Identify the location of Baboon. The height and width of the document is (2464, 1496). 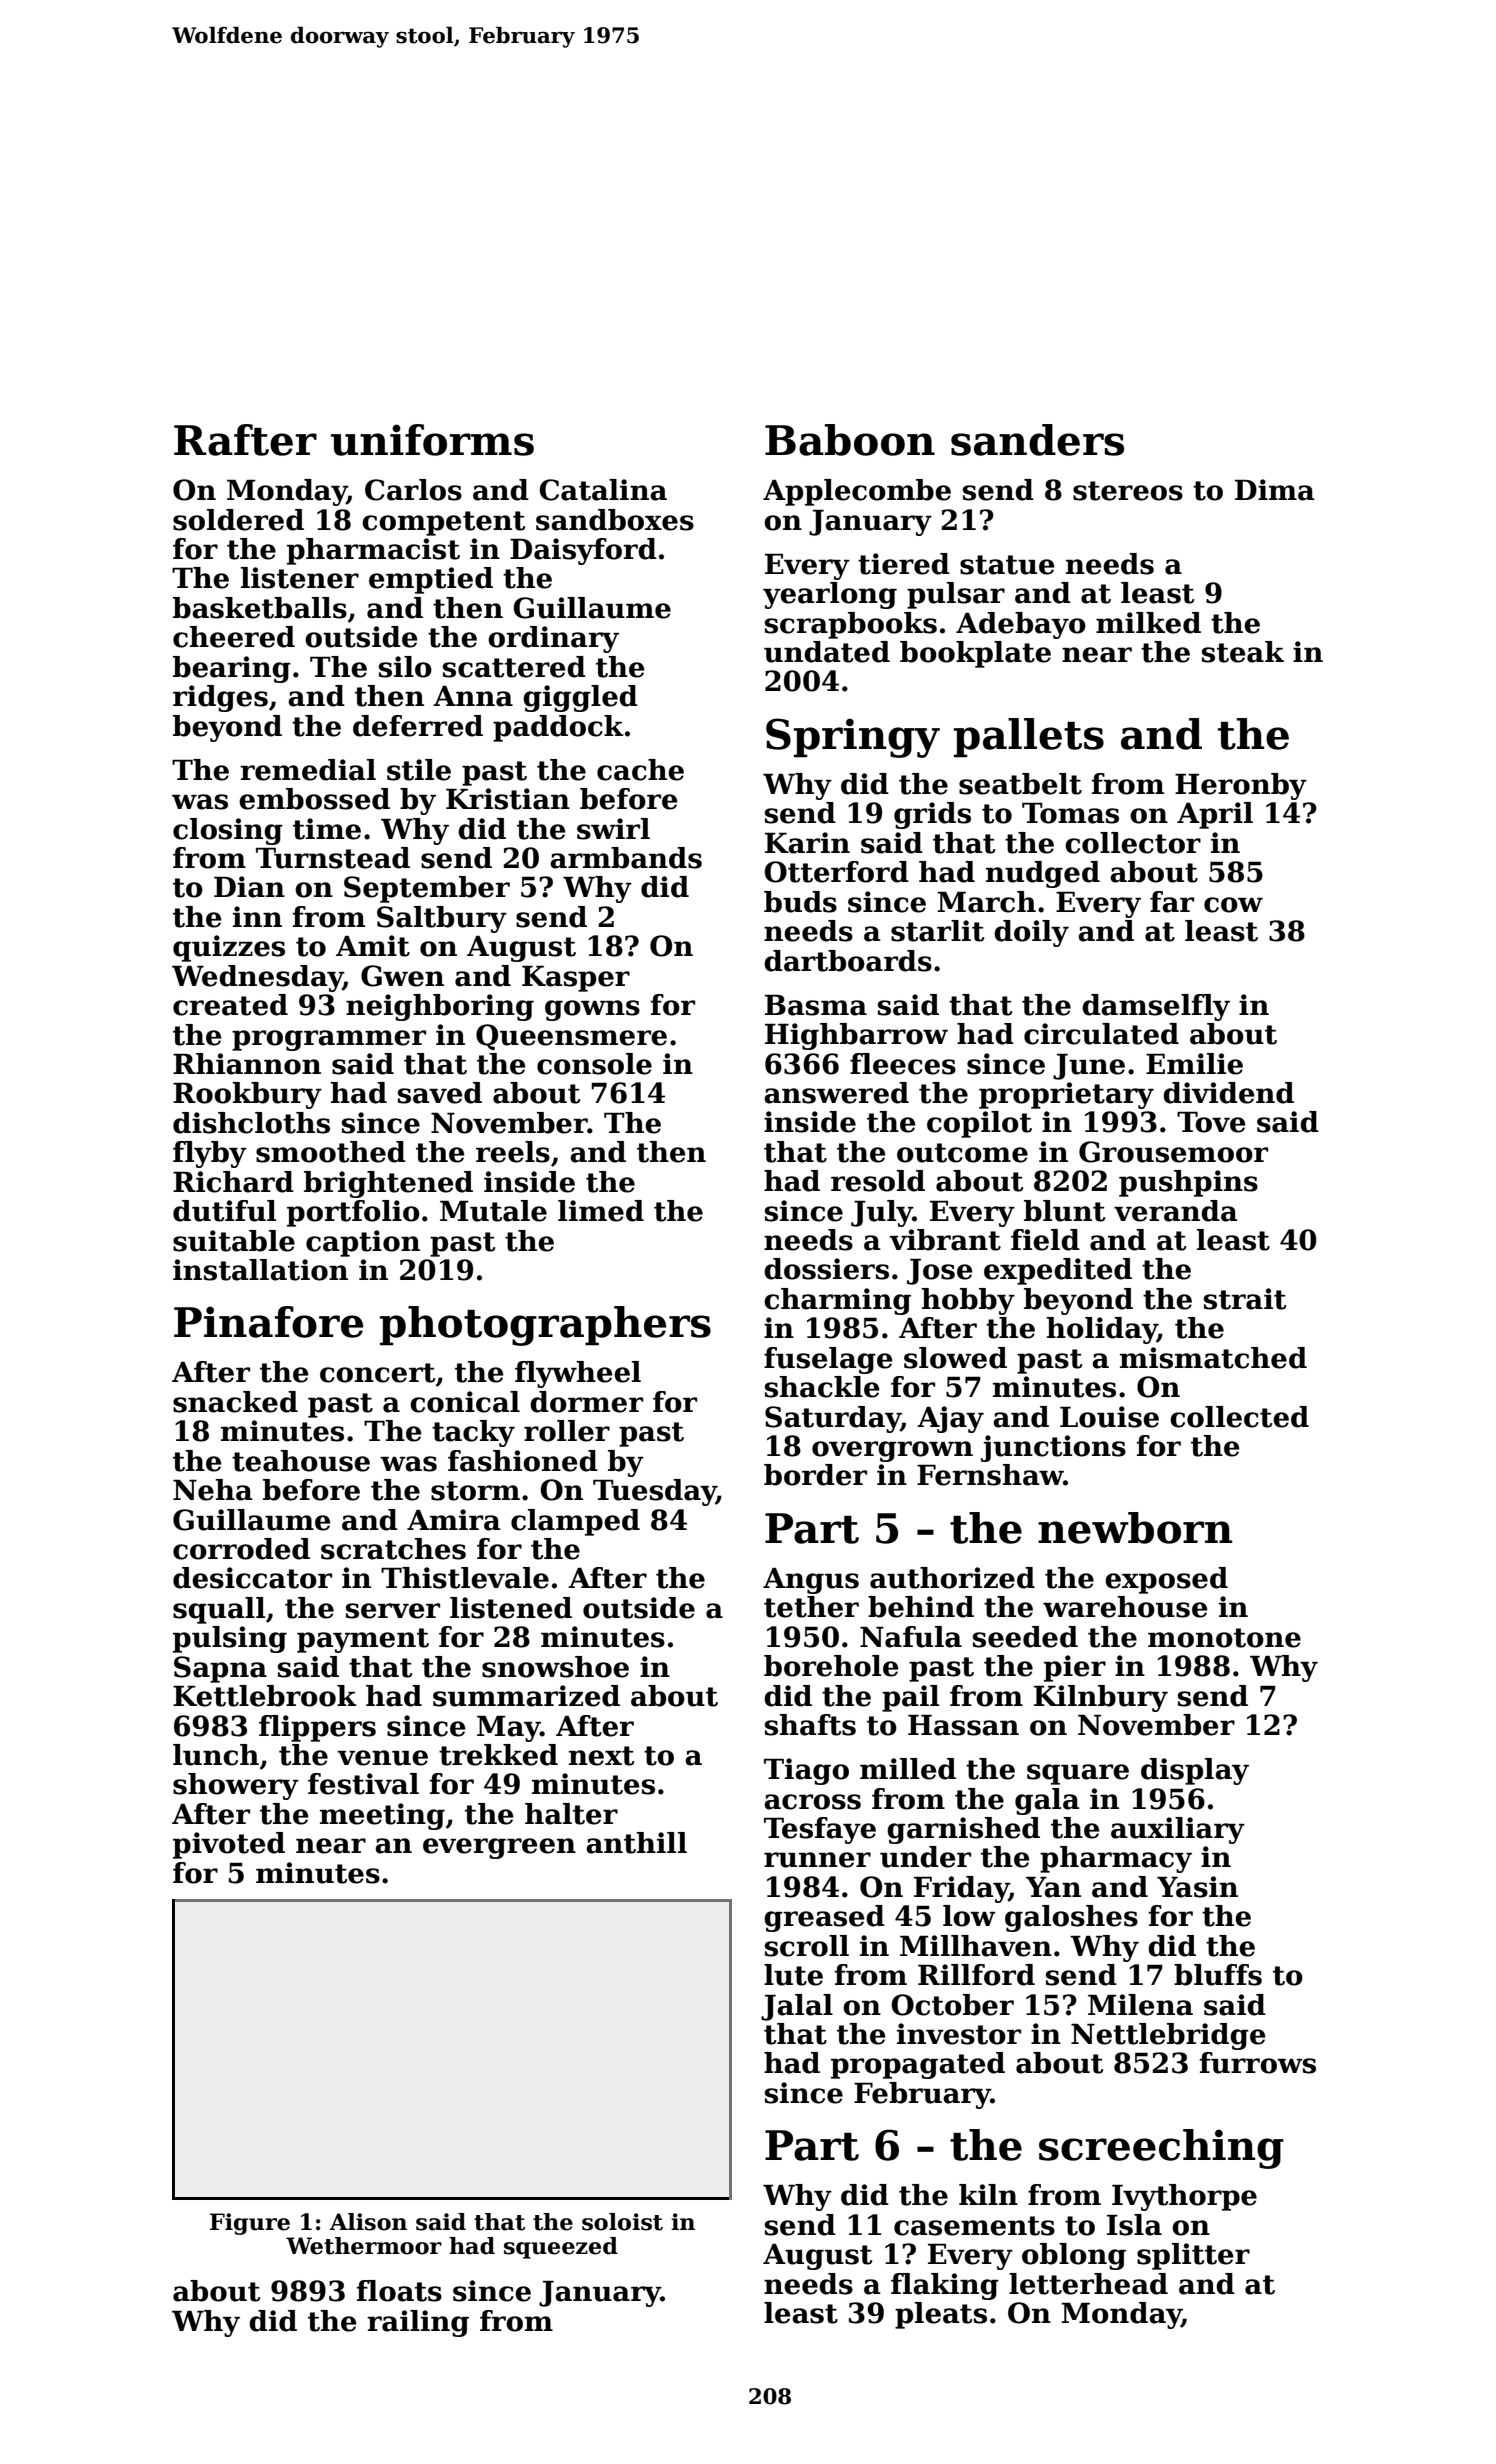
(850, 440).
